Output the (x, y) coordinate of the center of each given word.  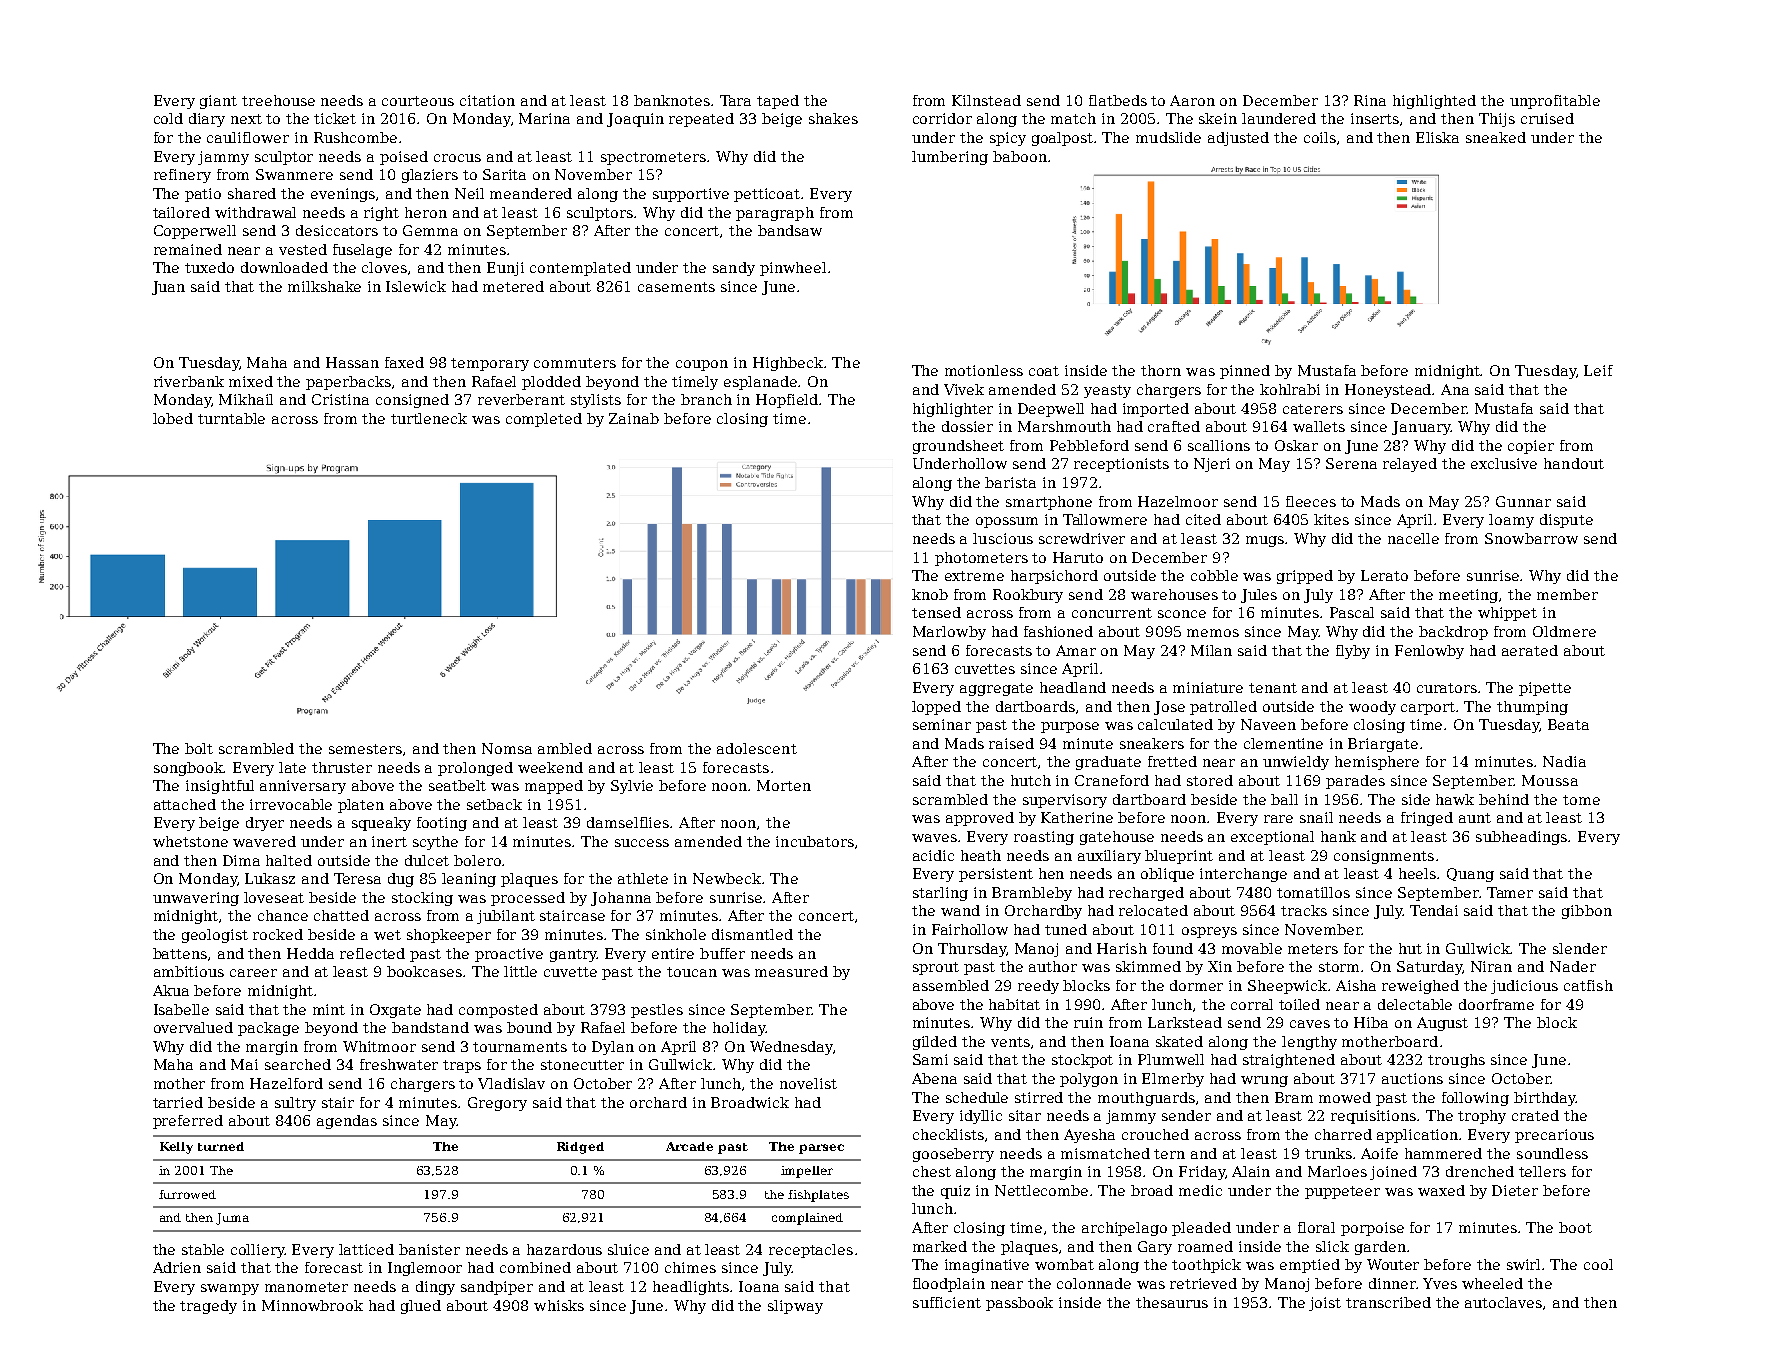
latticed (366, 1249)
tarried (178, 1102)
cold (168, 118)
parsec (821, 1149)
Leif (1598, 370)
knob (930, 594)
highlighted (1434, 102)
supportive (691, 195)
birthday (1545, 1099)
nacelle (1413, 538)
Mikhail (246, 399)
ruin (1088, 1022)
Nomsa (507, 748)
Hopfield (788, 401)
